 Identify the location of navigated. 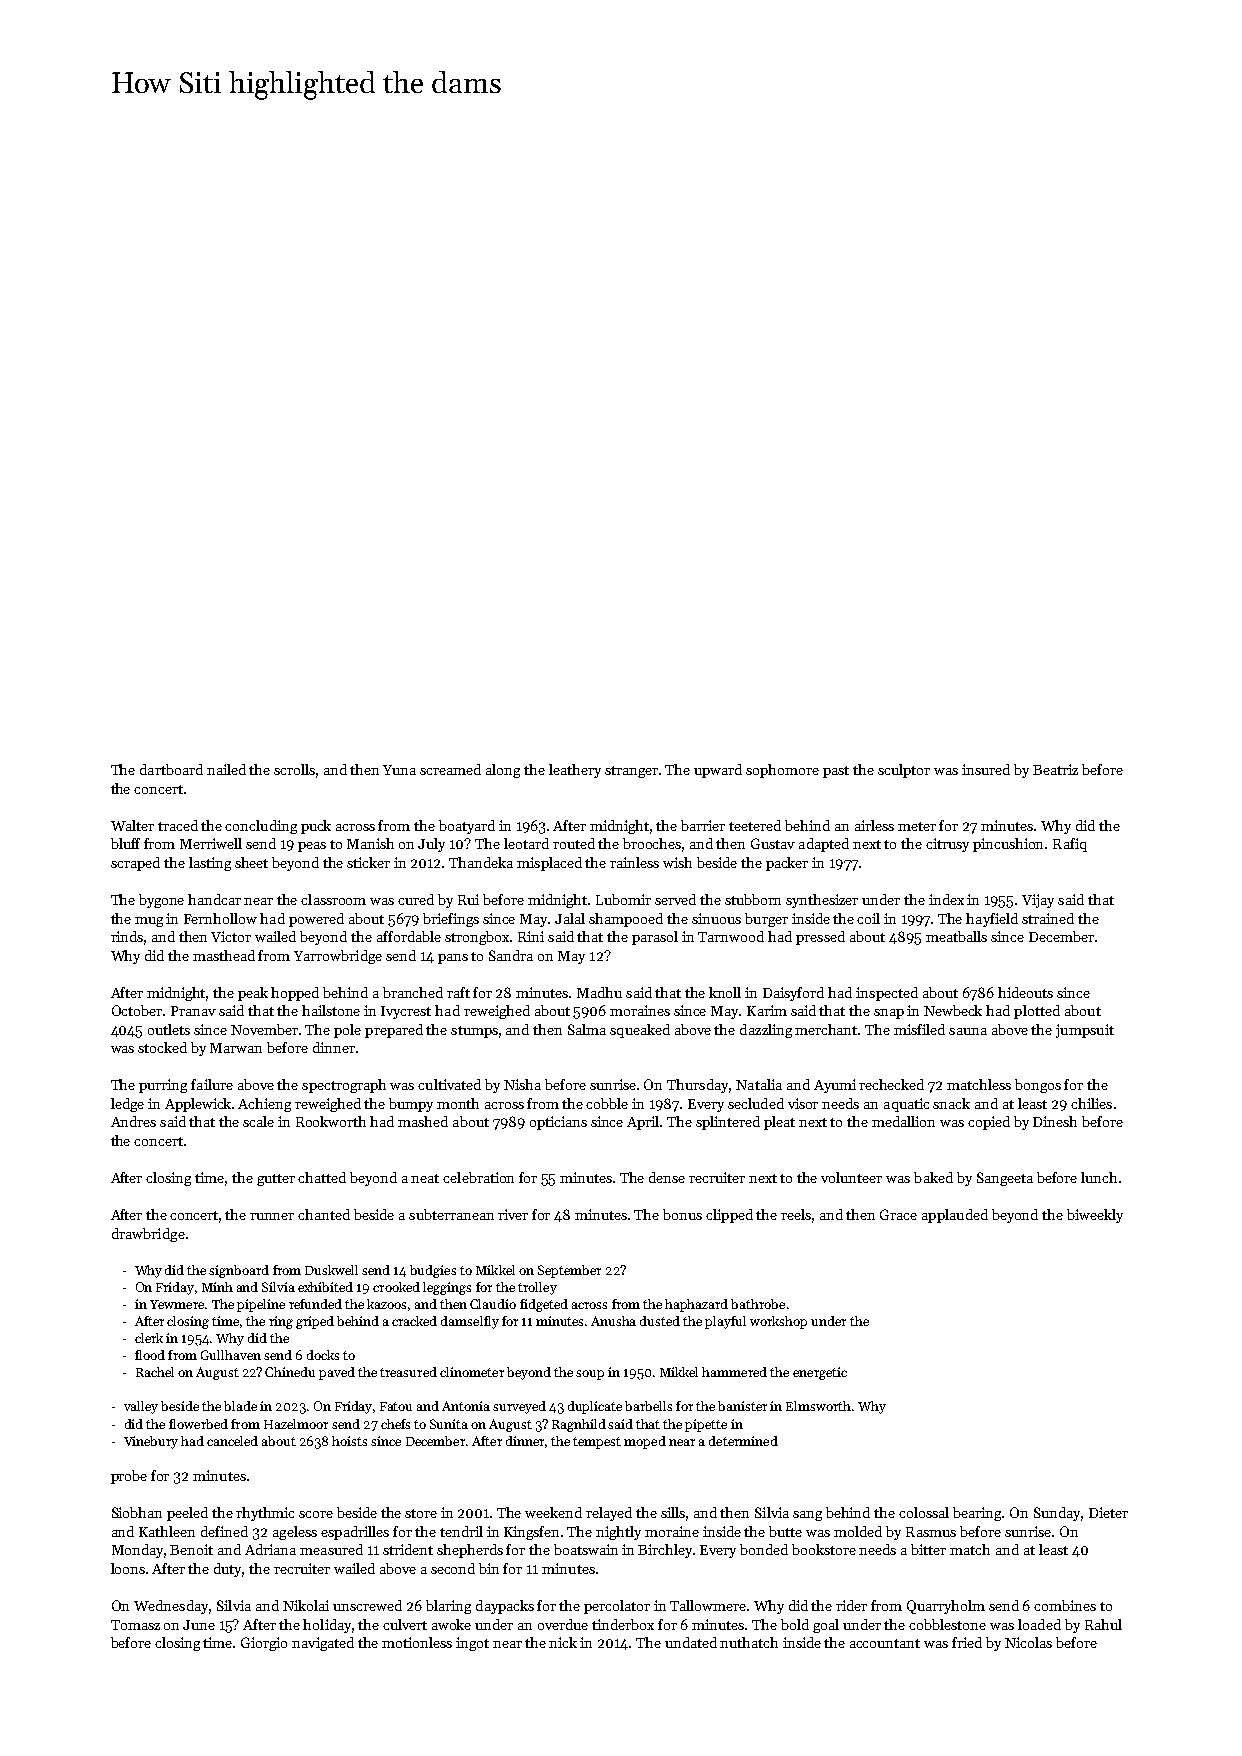
(323, 1644).
